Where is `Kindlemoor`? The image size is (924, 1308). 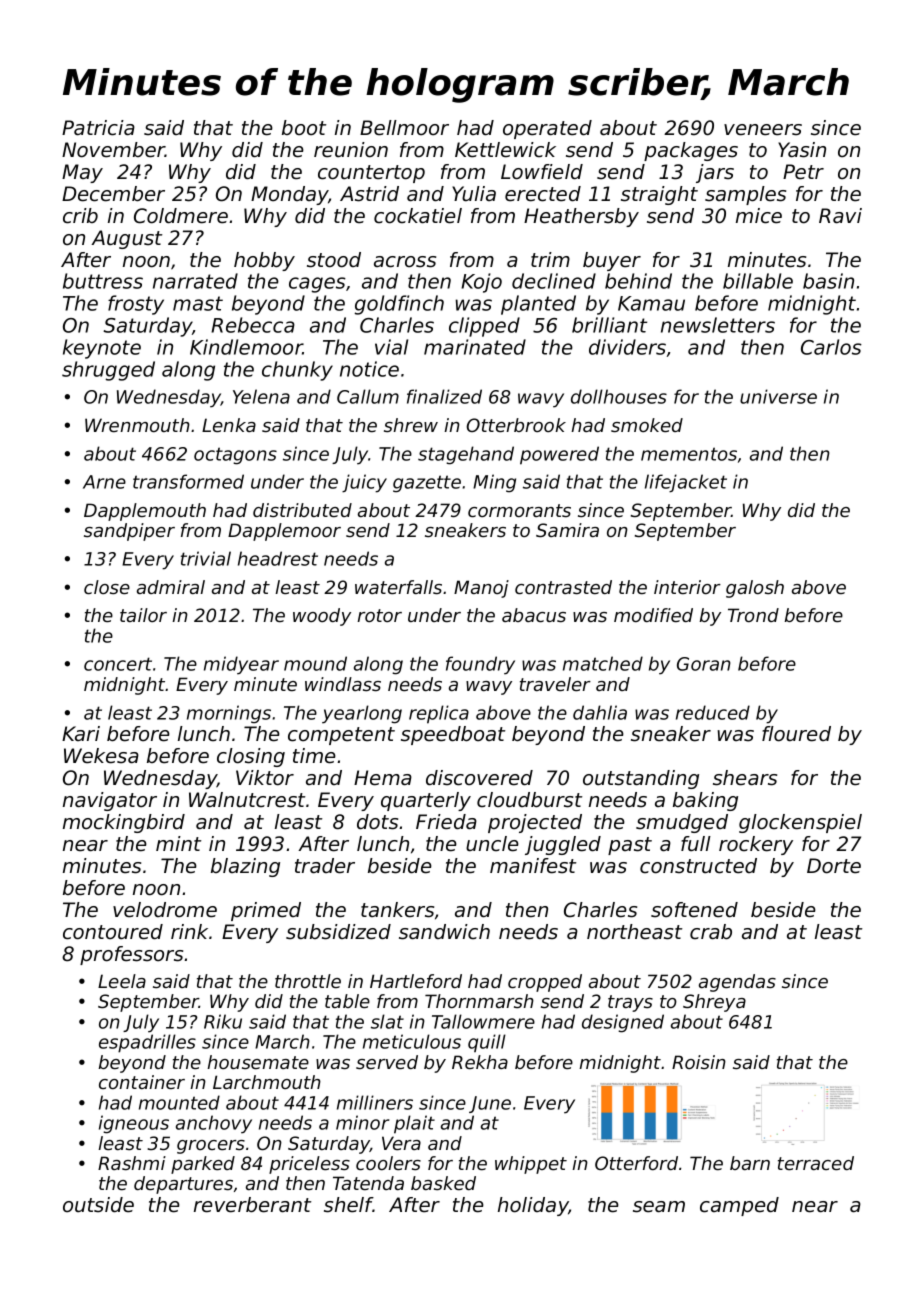 Kindlemoor is located at coordinates (246, 347).
